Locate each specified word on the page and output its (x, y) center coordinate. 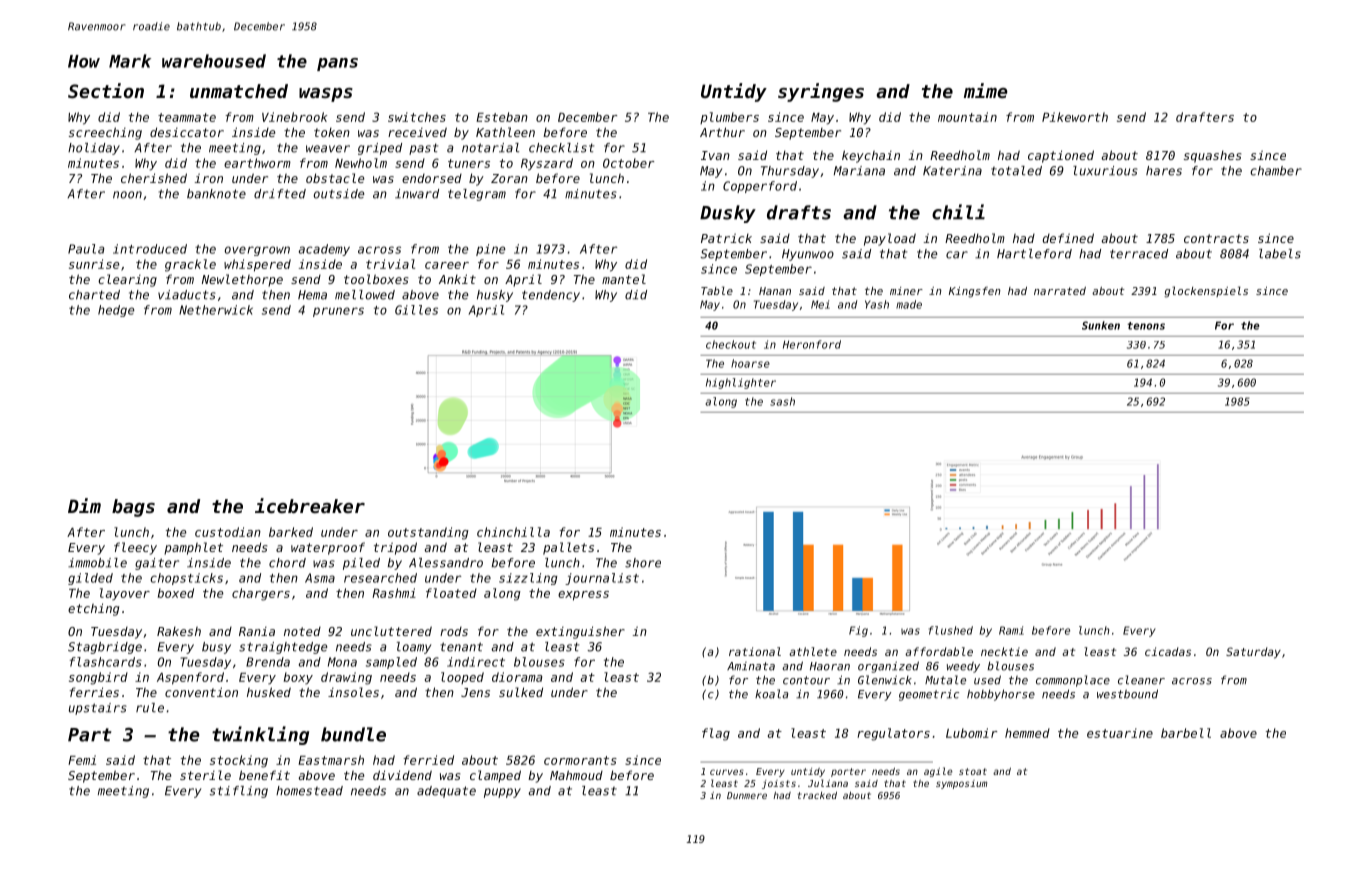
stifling (239, 792)
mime (986, 90)
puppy (502, 793)
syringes (821, 92)
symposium (961, 784)
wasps (326, 95)
